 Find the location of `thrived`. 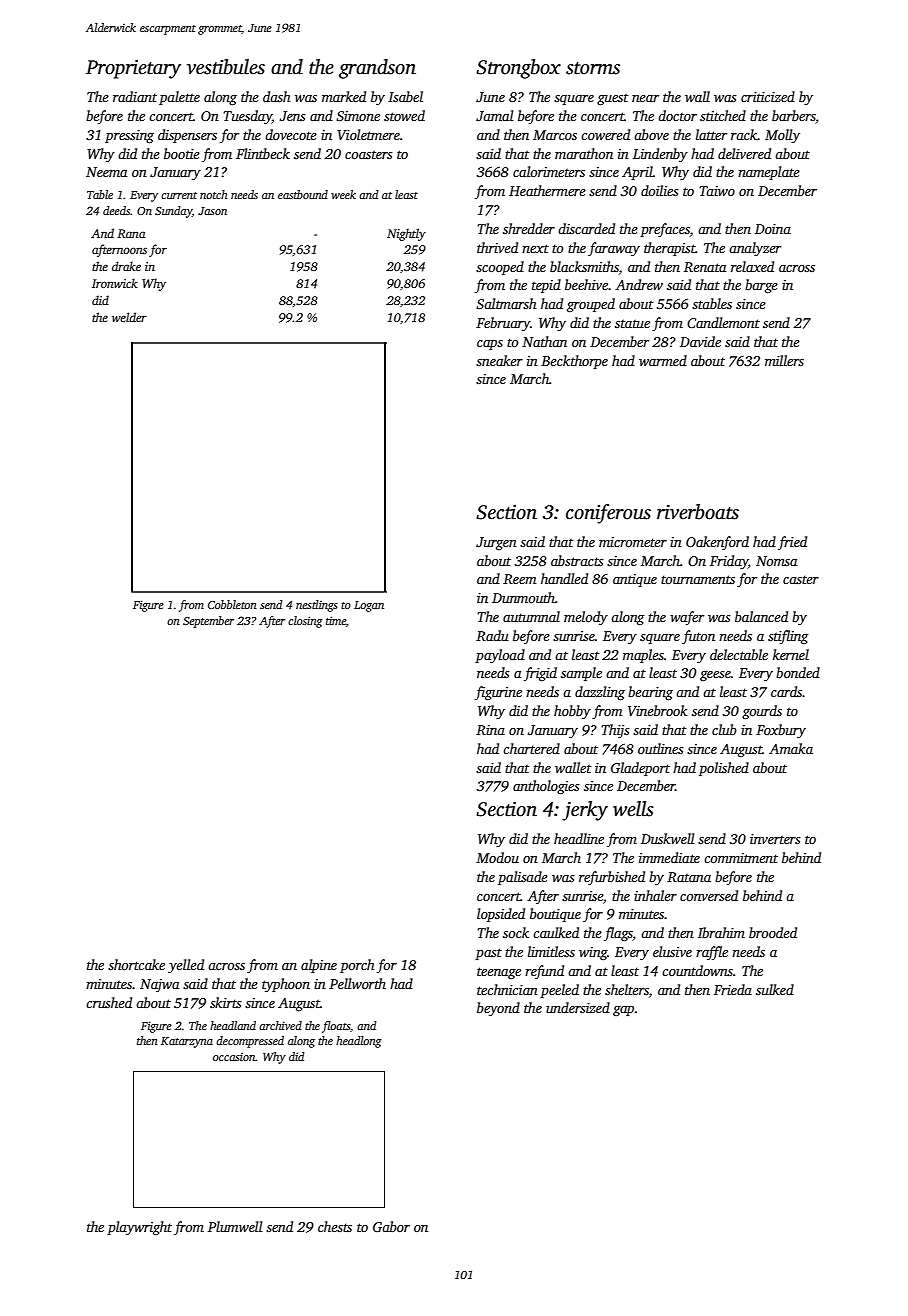

thrived is located at coordinates (497, 247).
